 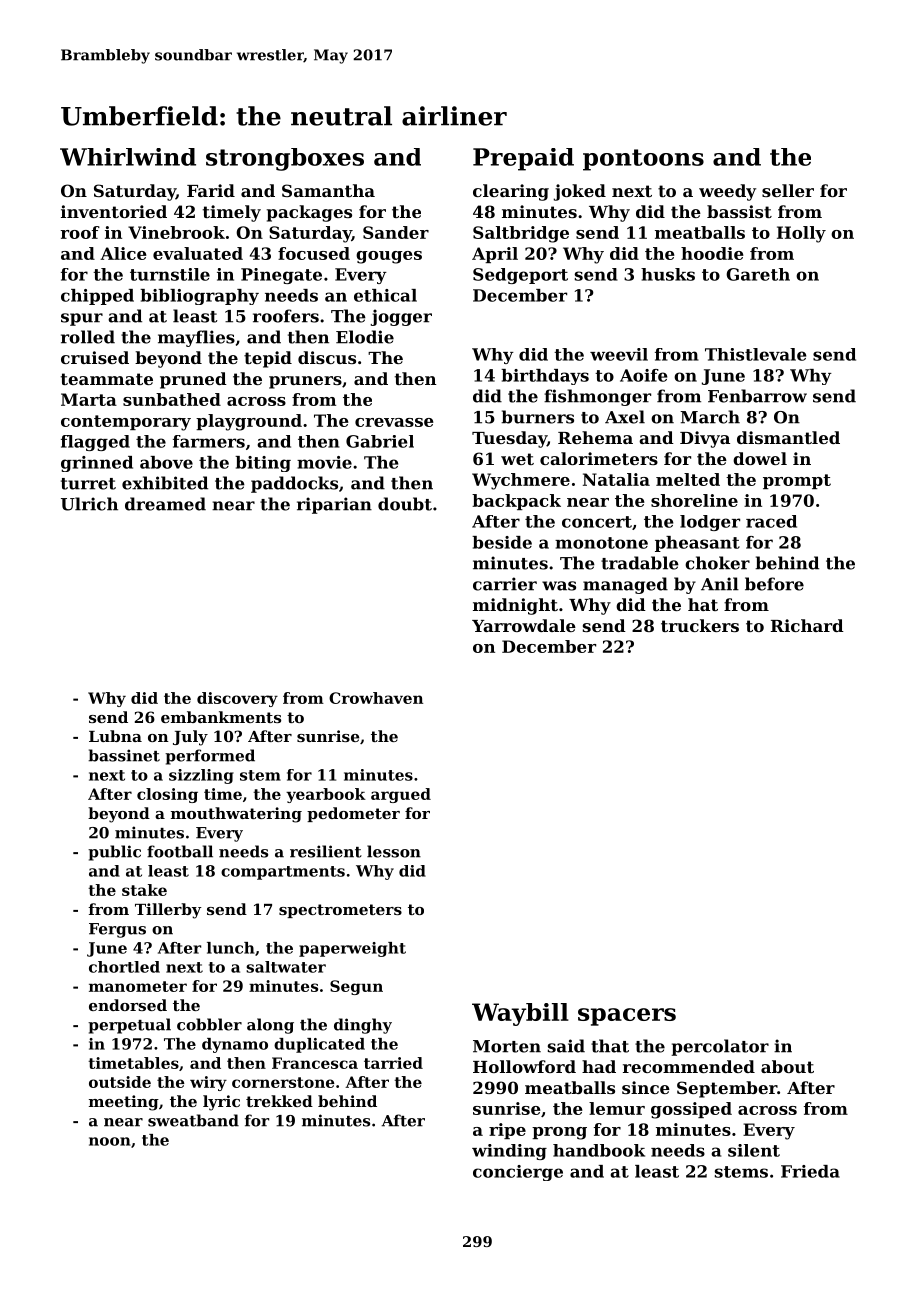 I want to click on public, so click(x=114, y=853).
